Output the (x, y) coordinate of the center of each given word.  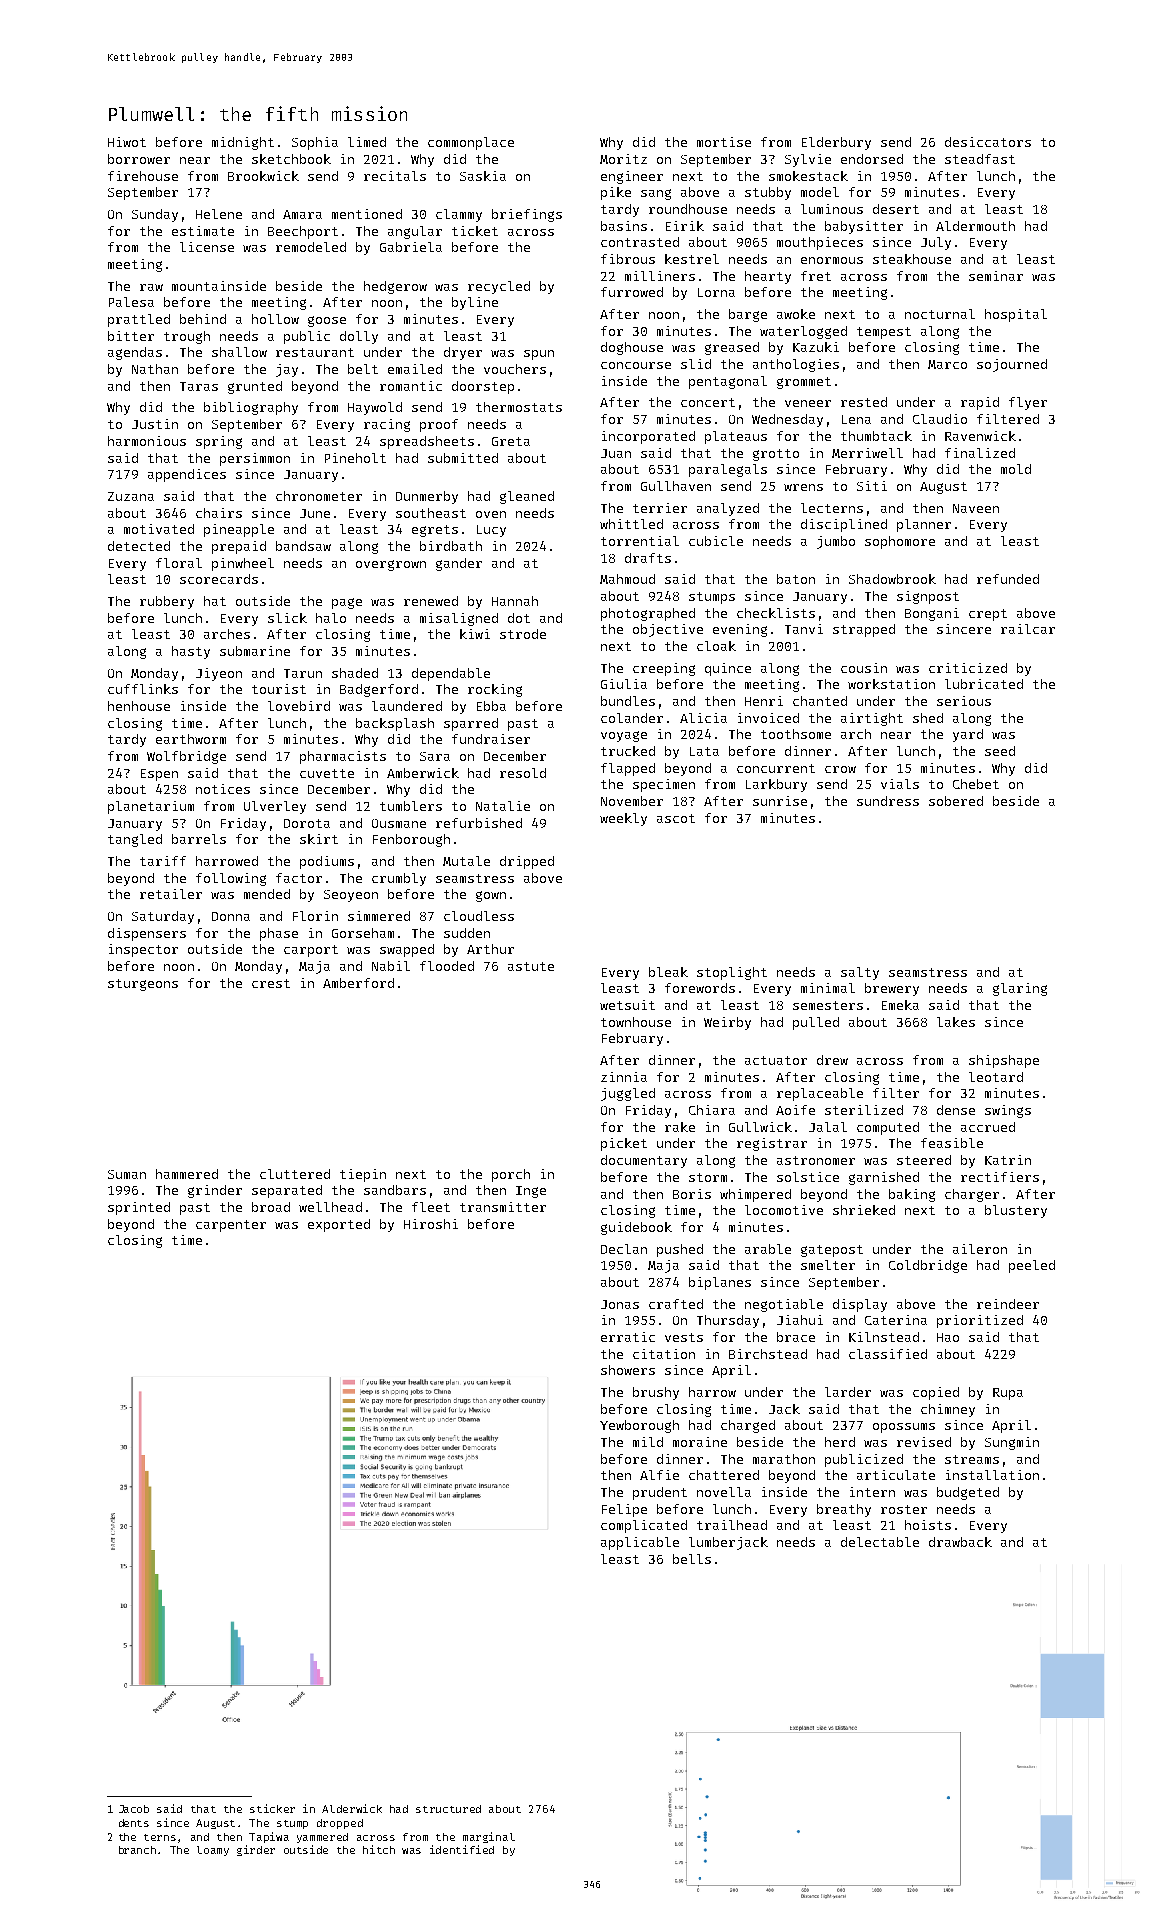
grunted (255, 387)
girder (256, 1850)
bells (692, 1559)
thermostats (519, 407)
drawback (960, 1542)
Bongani (932, 614)
